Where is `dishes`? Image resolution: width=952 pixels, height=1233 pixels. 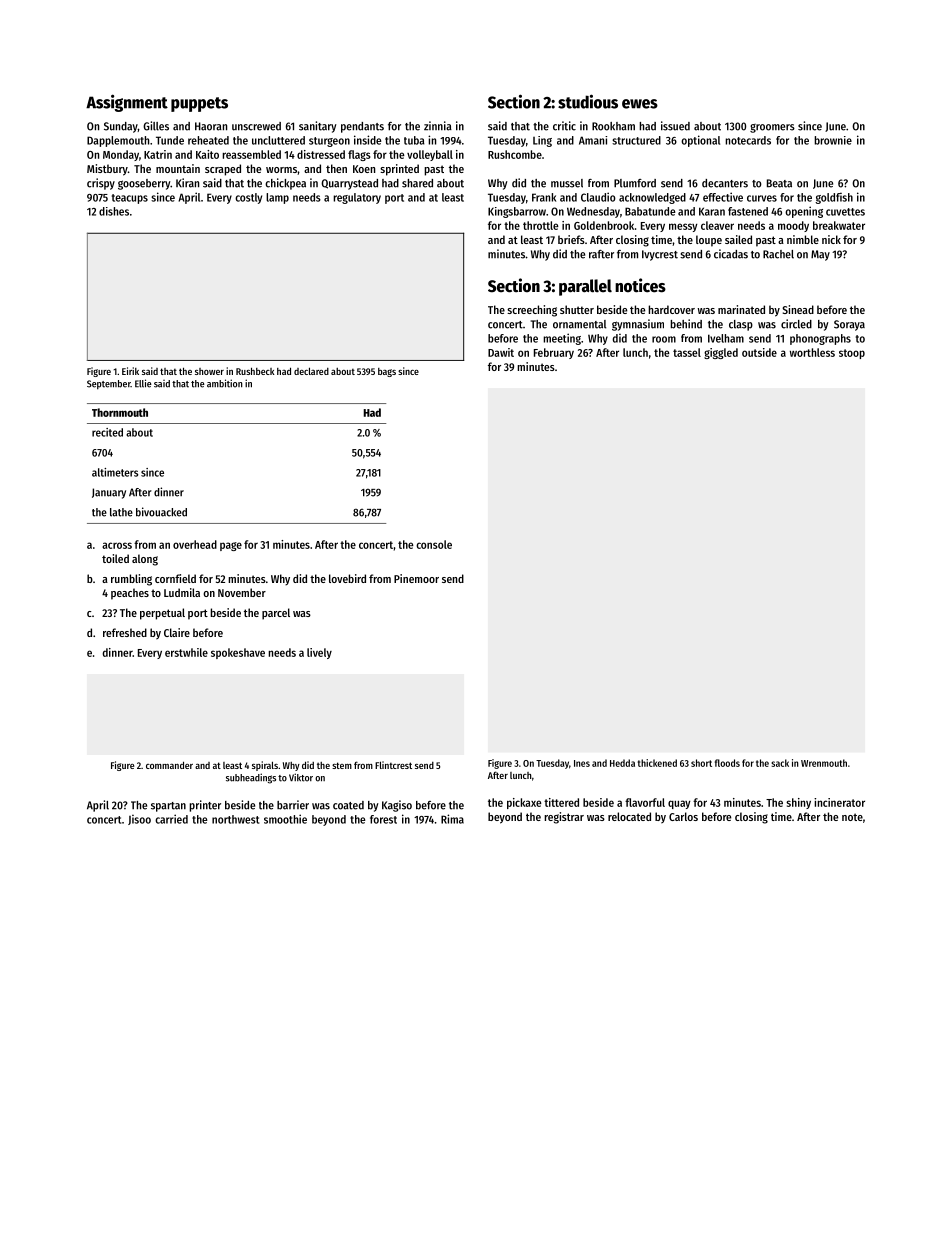 dishes is located at coordinates (114, 211).
